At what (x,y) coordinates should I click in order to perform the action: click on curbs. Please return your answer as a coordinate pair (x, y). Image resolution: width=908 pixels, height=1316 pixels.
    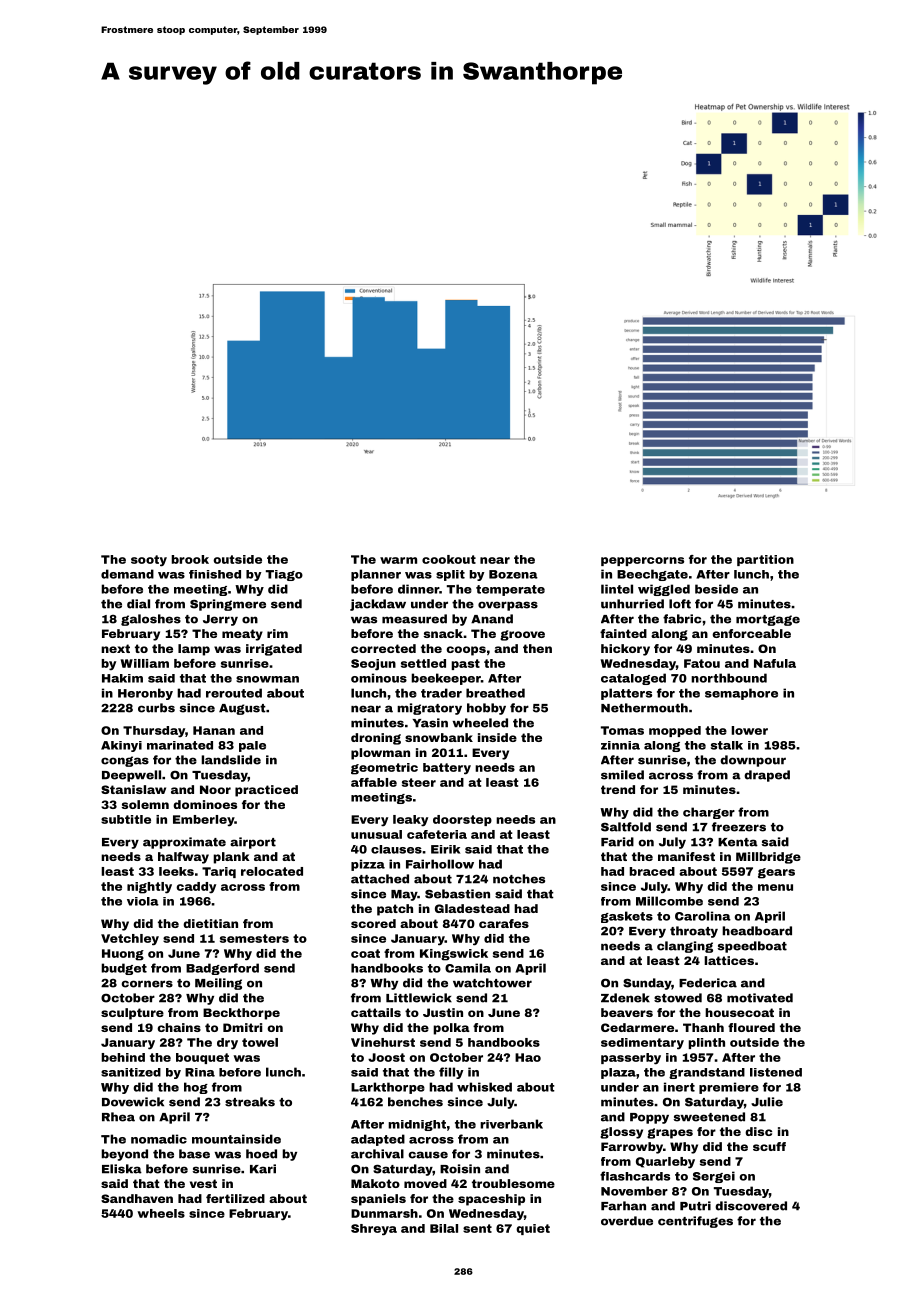
    Looking at the image, I should click on (156, 708).
